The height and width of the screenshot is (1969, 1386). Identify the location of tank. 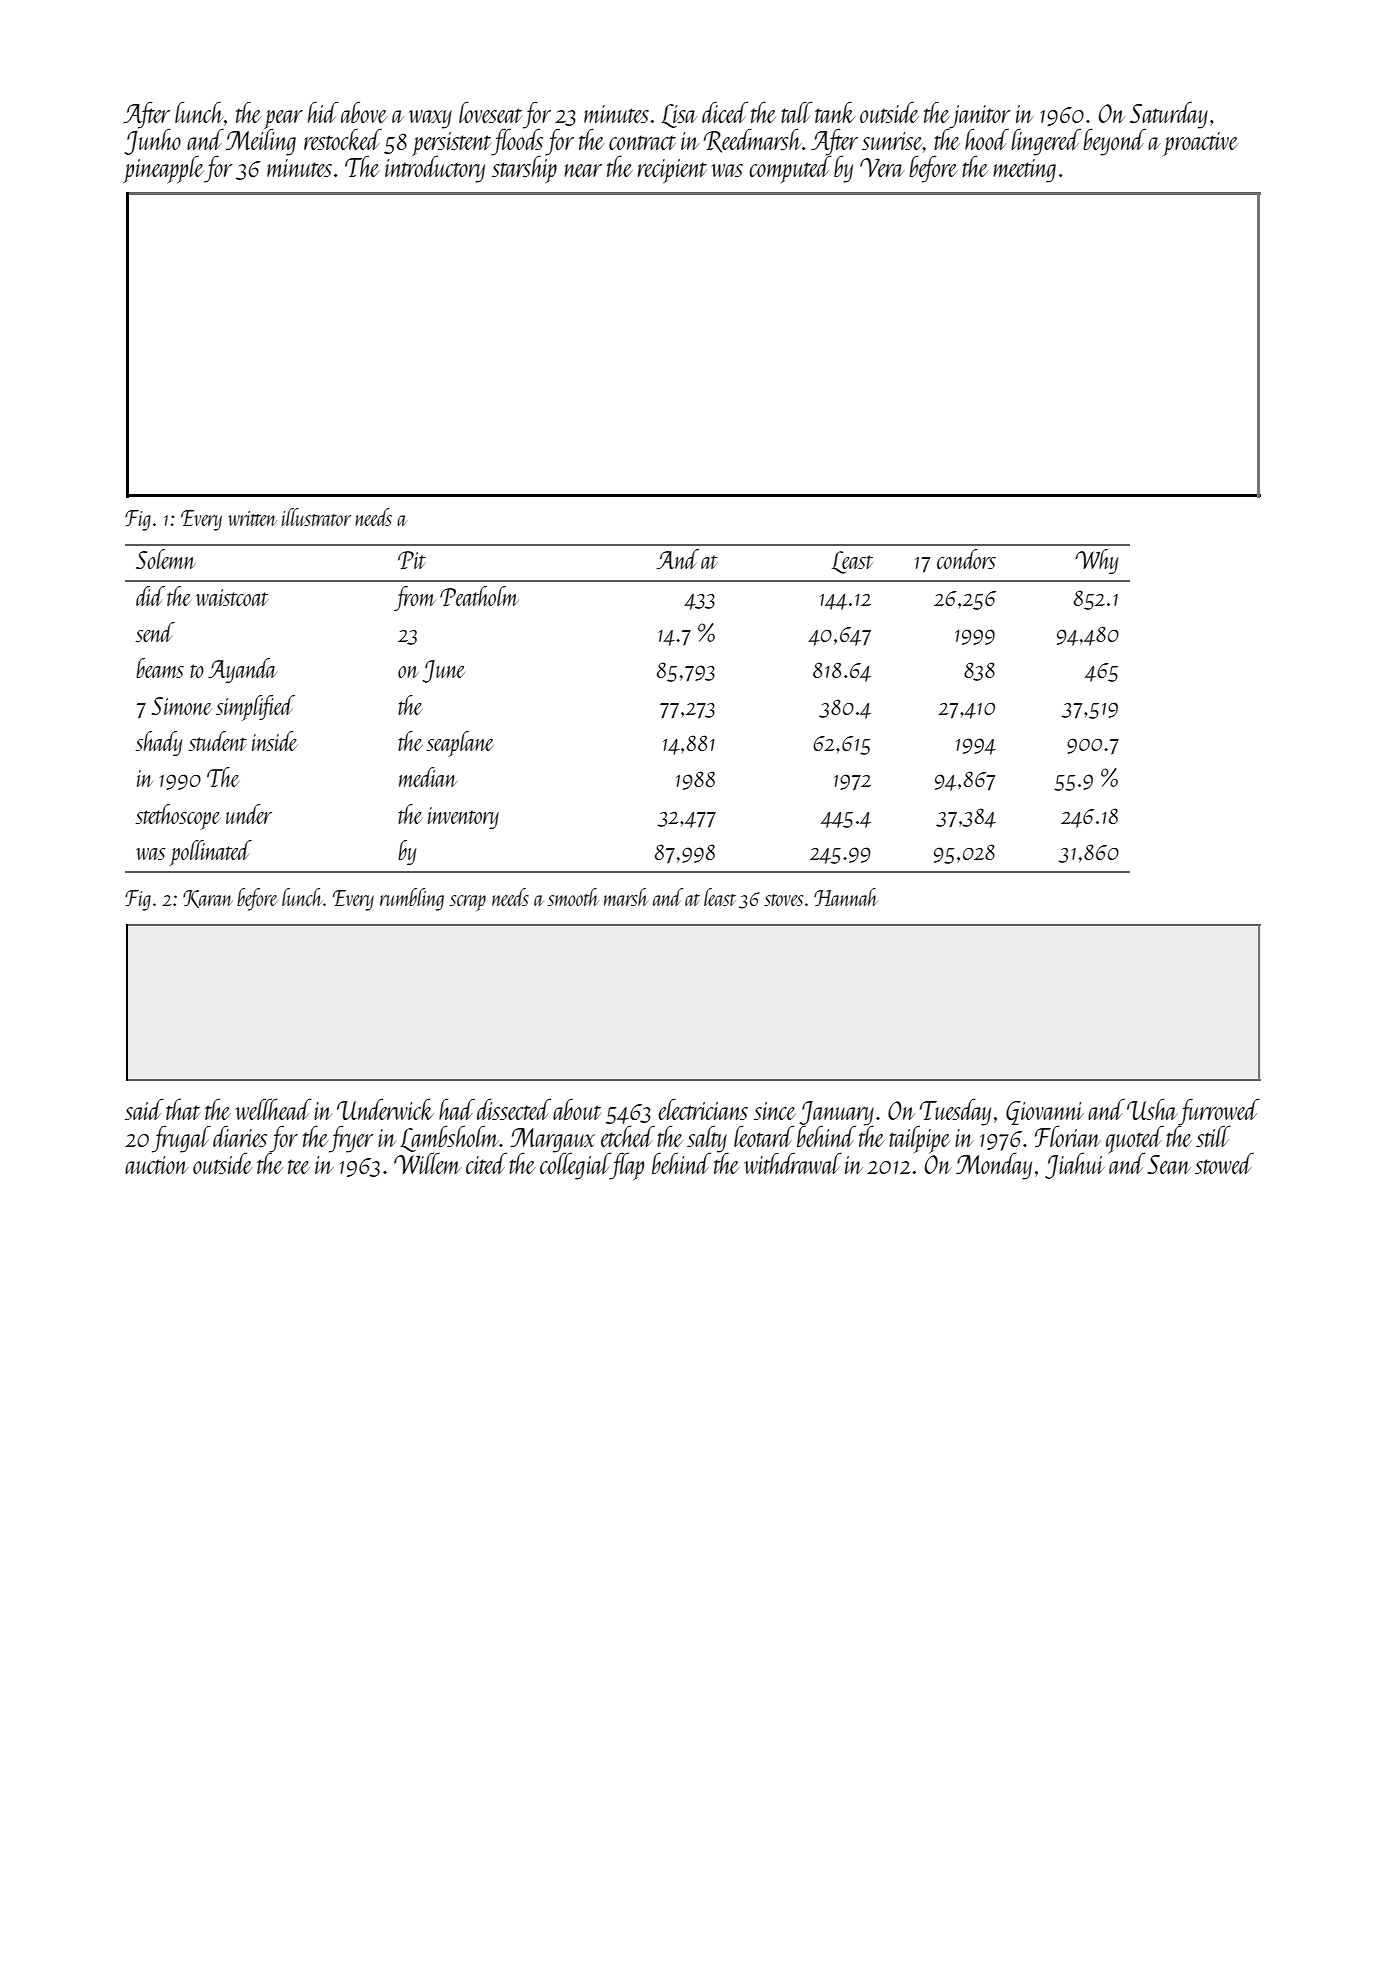
(835, 112).
